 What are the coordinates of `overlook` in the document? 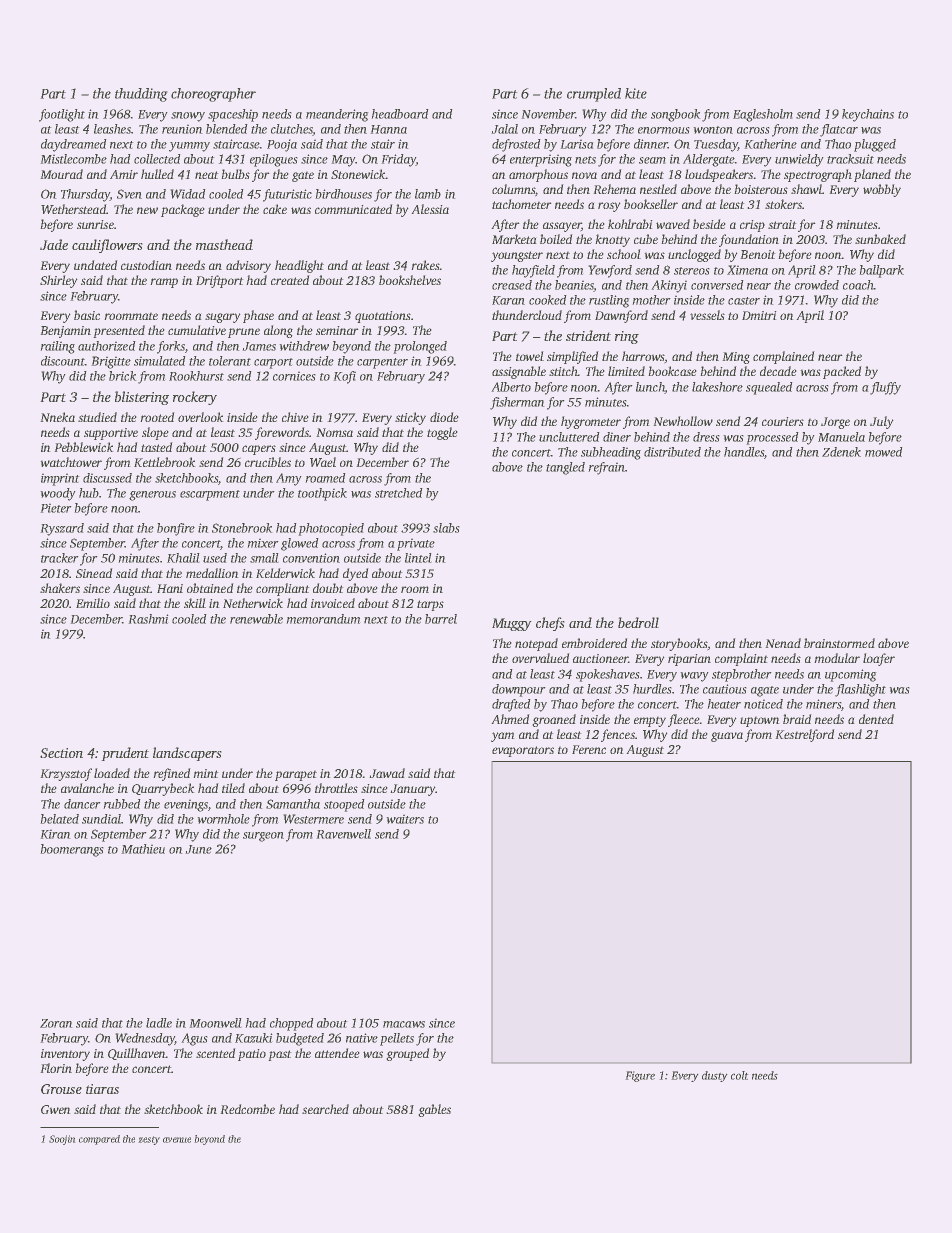 It's located at (200, 417).
